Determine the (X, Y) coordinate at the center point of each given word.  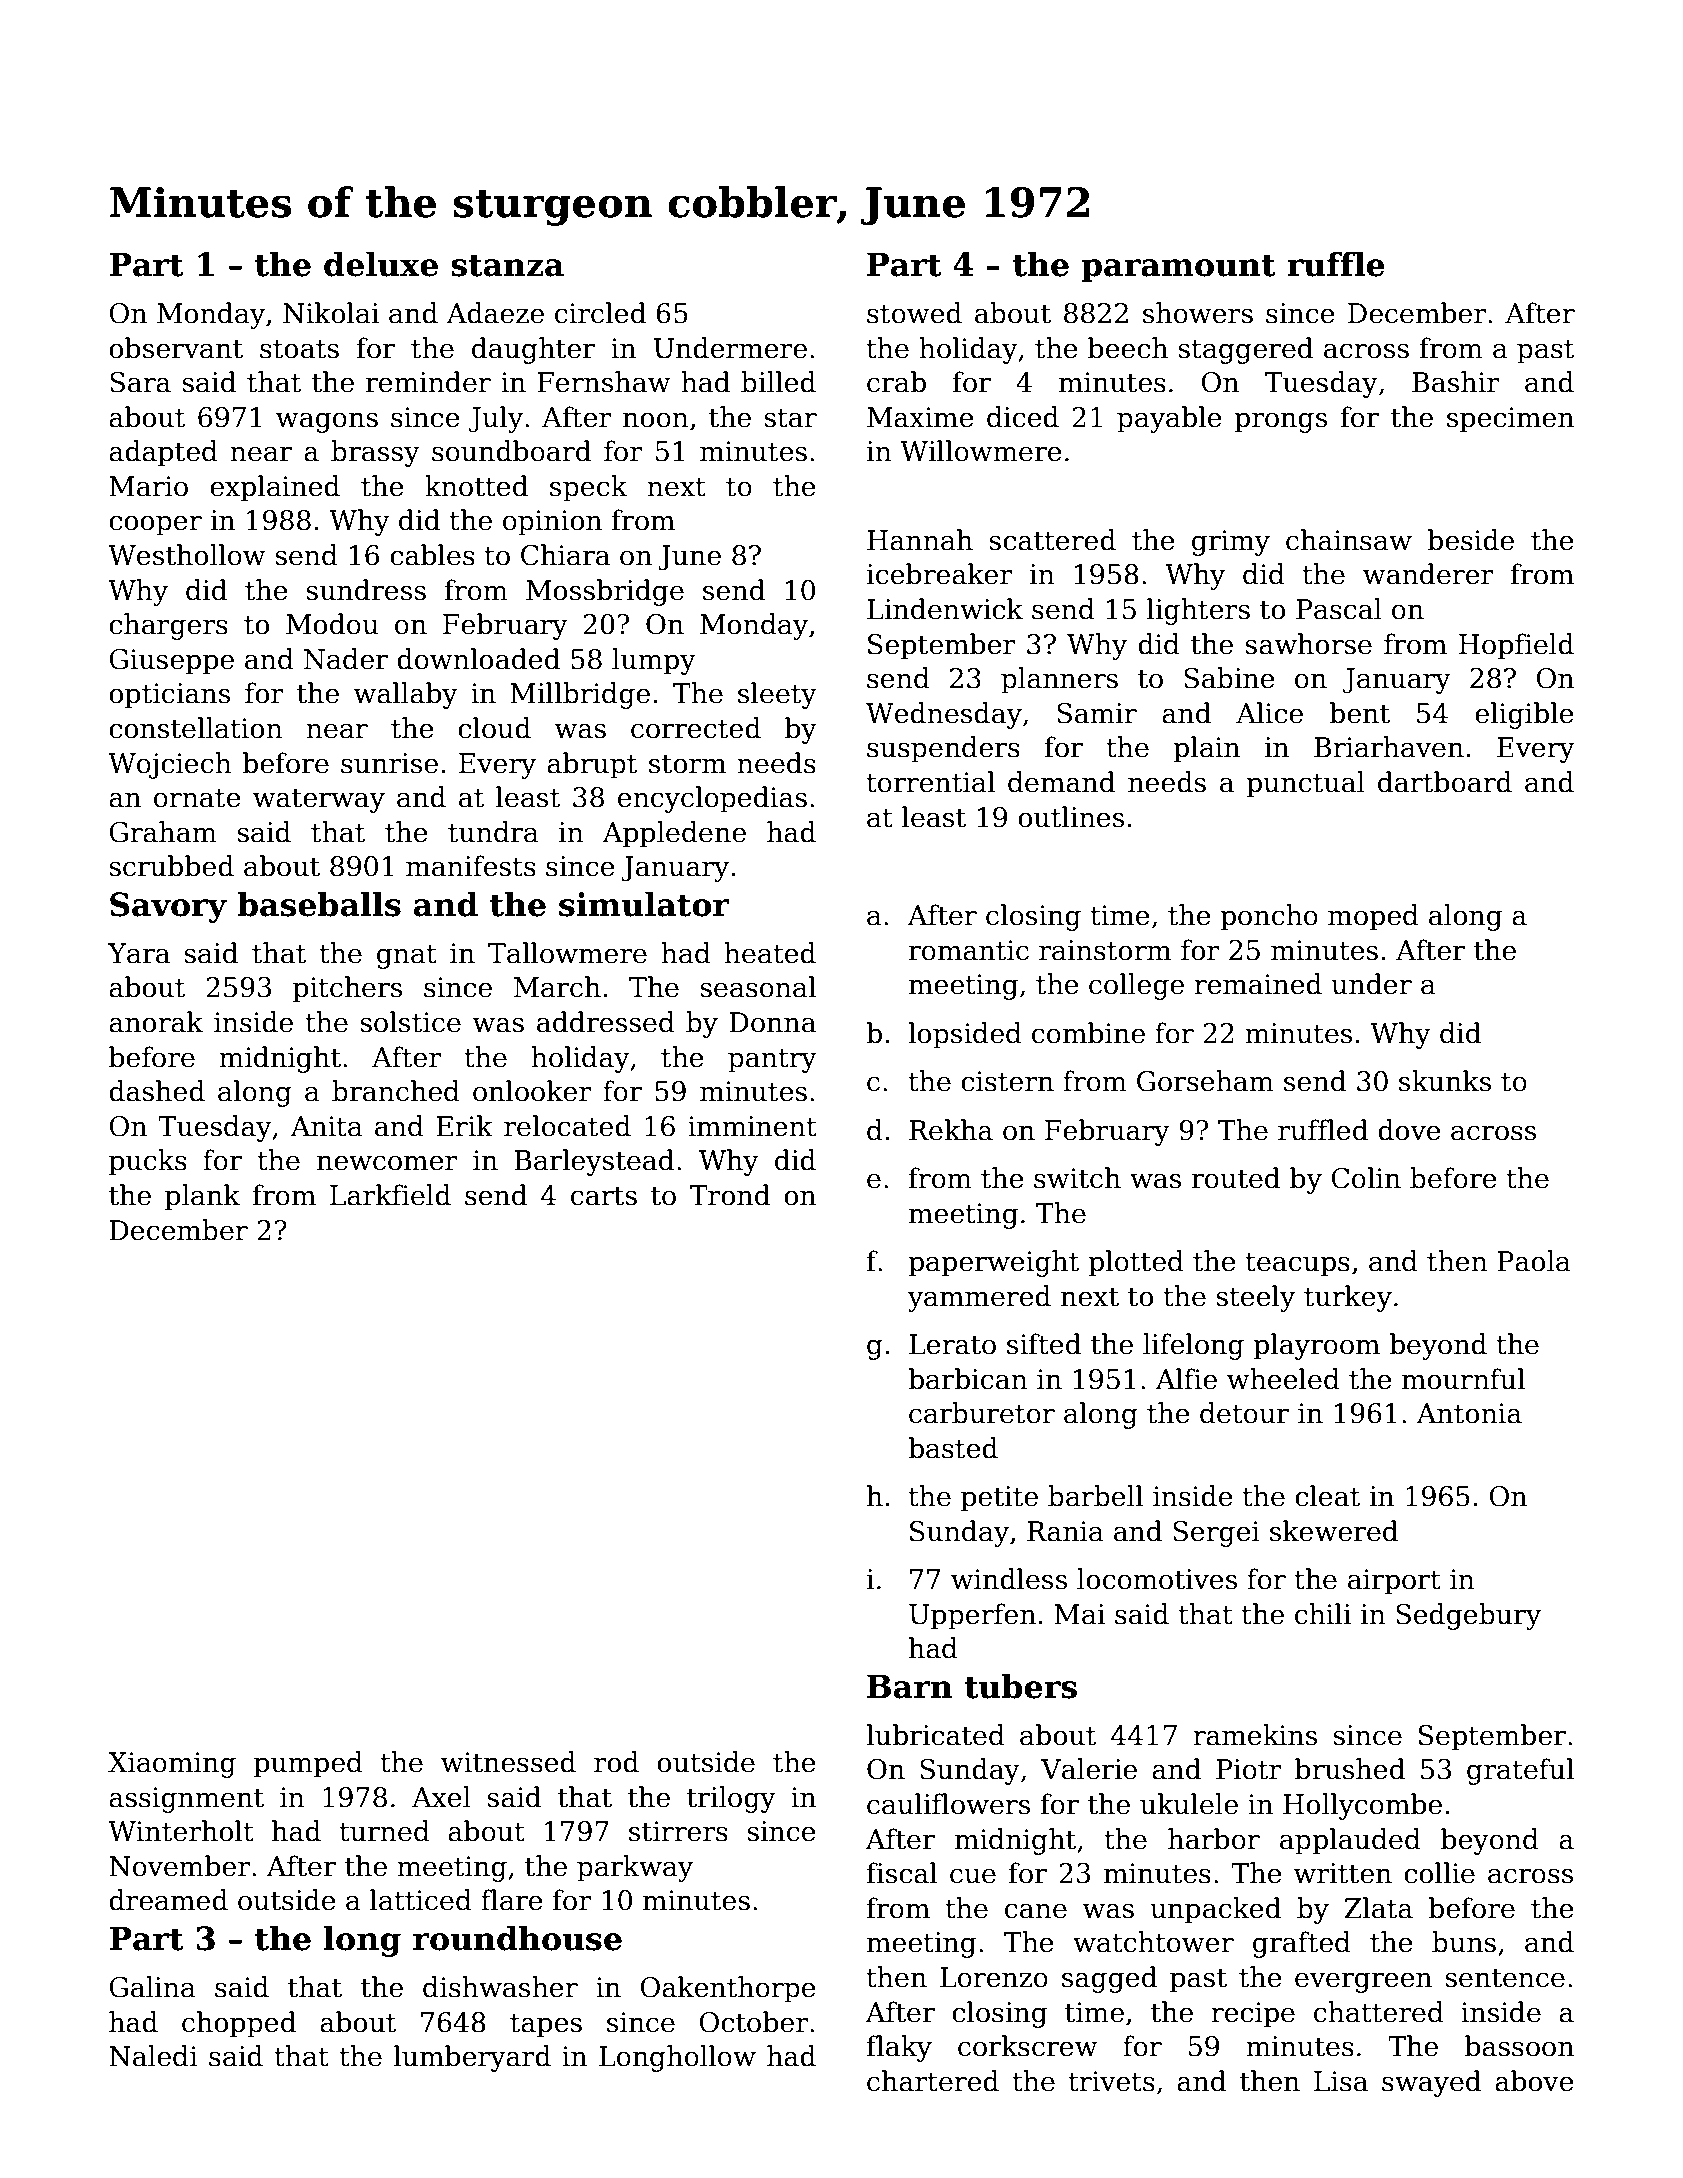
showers (1198, 313)
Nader (346, 659)
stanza (507, 265)
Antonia (1469, 1413)
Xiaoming (172, 1765)
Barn (910, 1686)
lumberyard (472, 2058)
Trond (730, 1195)
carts (604, 1196)
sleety (777, 695)
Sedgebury (1468, 1616)
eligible (1524, 715)
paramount (1178, 268)
